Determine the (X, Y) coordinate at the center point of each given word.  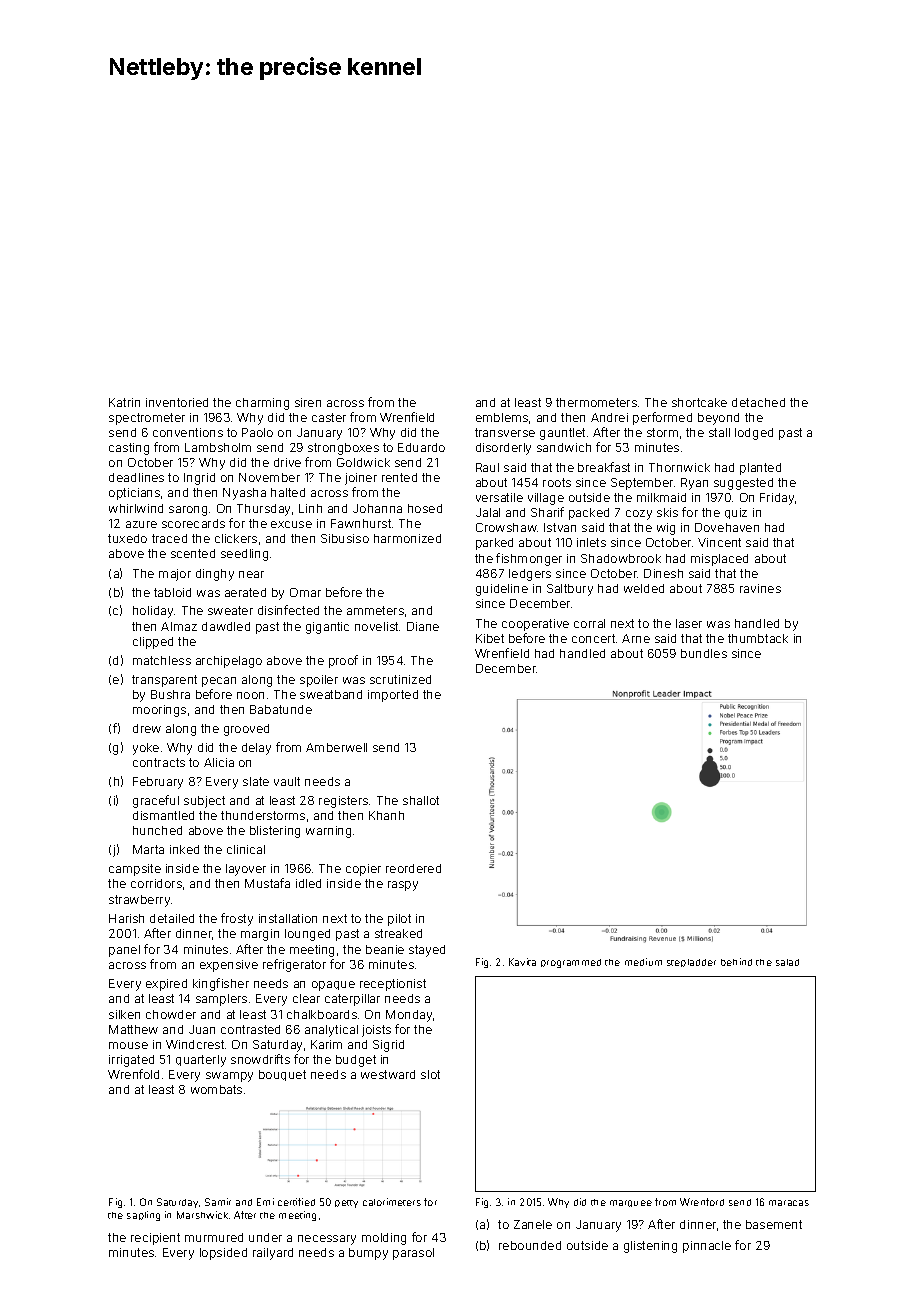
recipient (155, 1239)
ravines (760, 588)
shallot (421, 800)
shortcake (699, 402)
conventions (188, 432)
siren (308, 402)
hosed (425, 508)
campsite (135, 870)
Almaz (179, 626)
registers (343, 802)
